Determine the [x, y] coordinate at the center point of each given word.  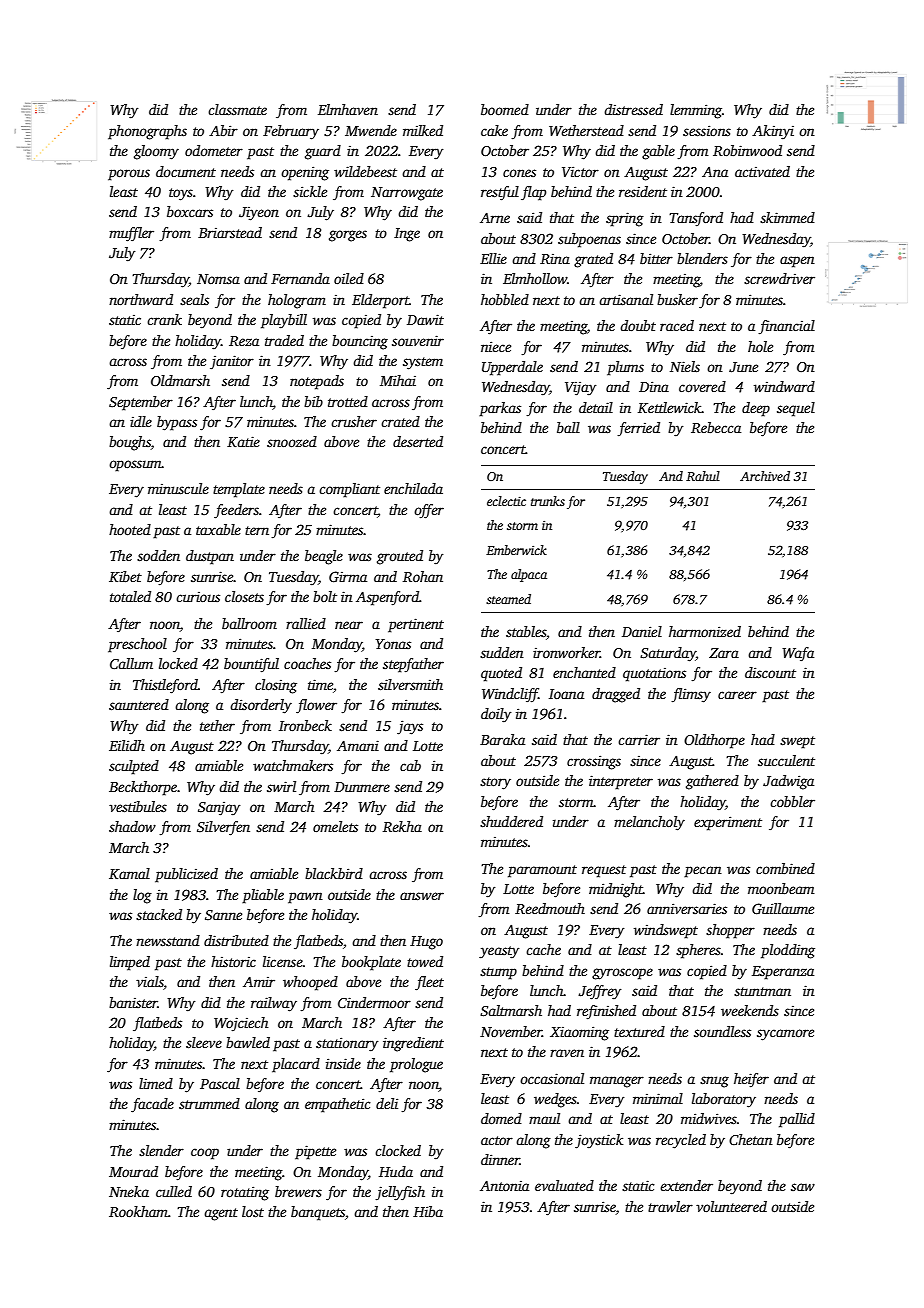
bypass [177, 423]
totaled [130, 596]
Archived [765, 476]
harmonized [705, 631]
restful [500, 193]
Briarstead [230, 232]
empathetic [338, 1105]
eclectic [506, 501]
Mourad [133, 1171]
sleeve [204, 1042]
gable [658, 152]
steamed [508, 599]
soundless [722, 1031]
